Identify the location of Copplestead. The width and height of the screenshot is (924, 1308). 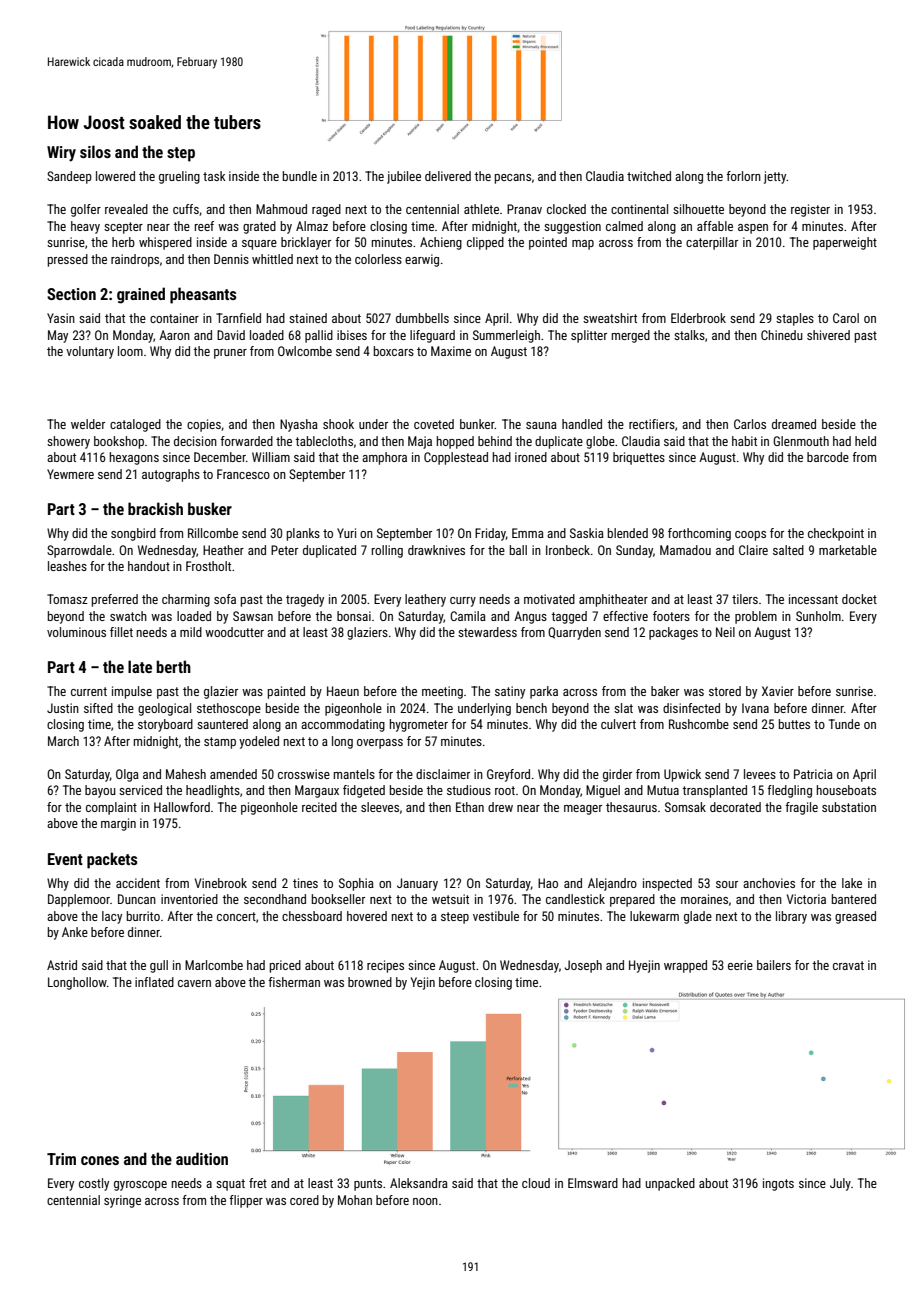
(456, 458).
